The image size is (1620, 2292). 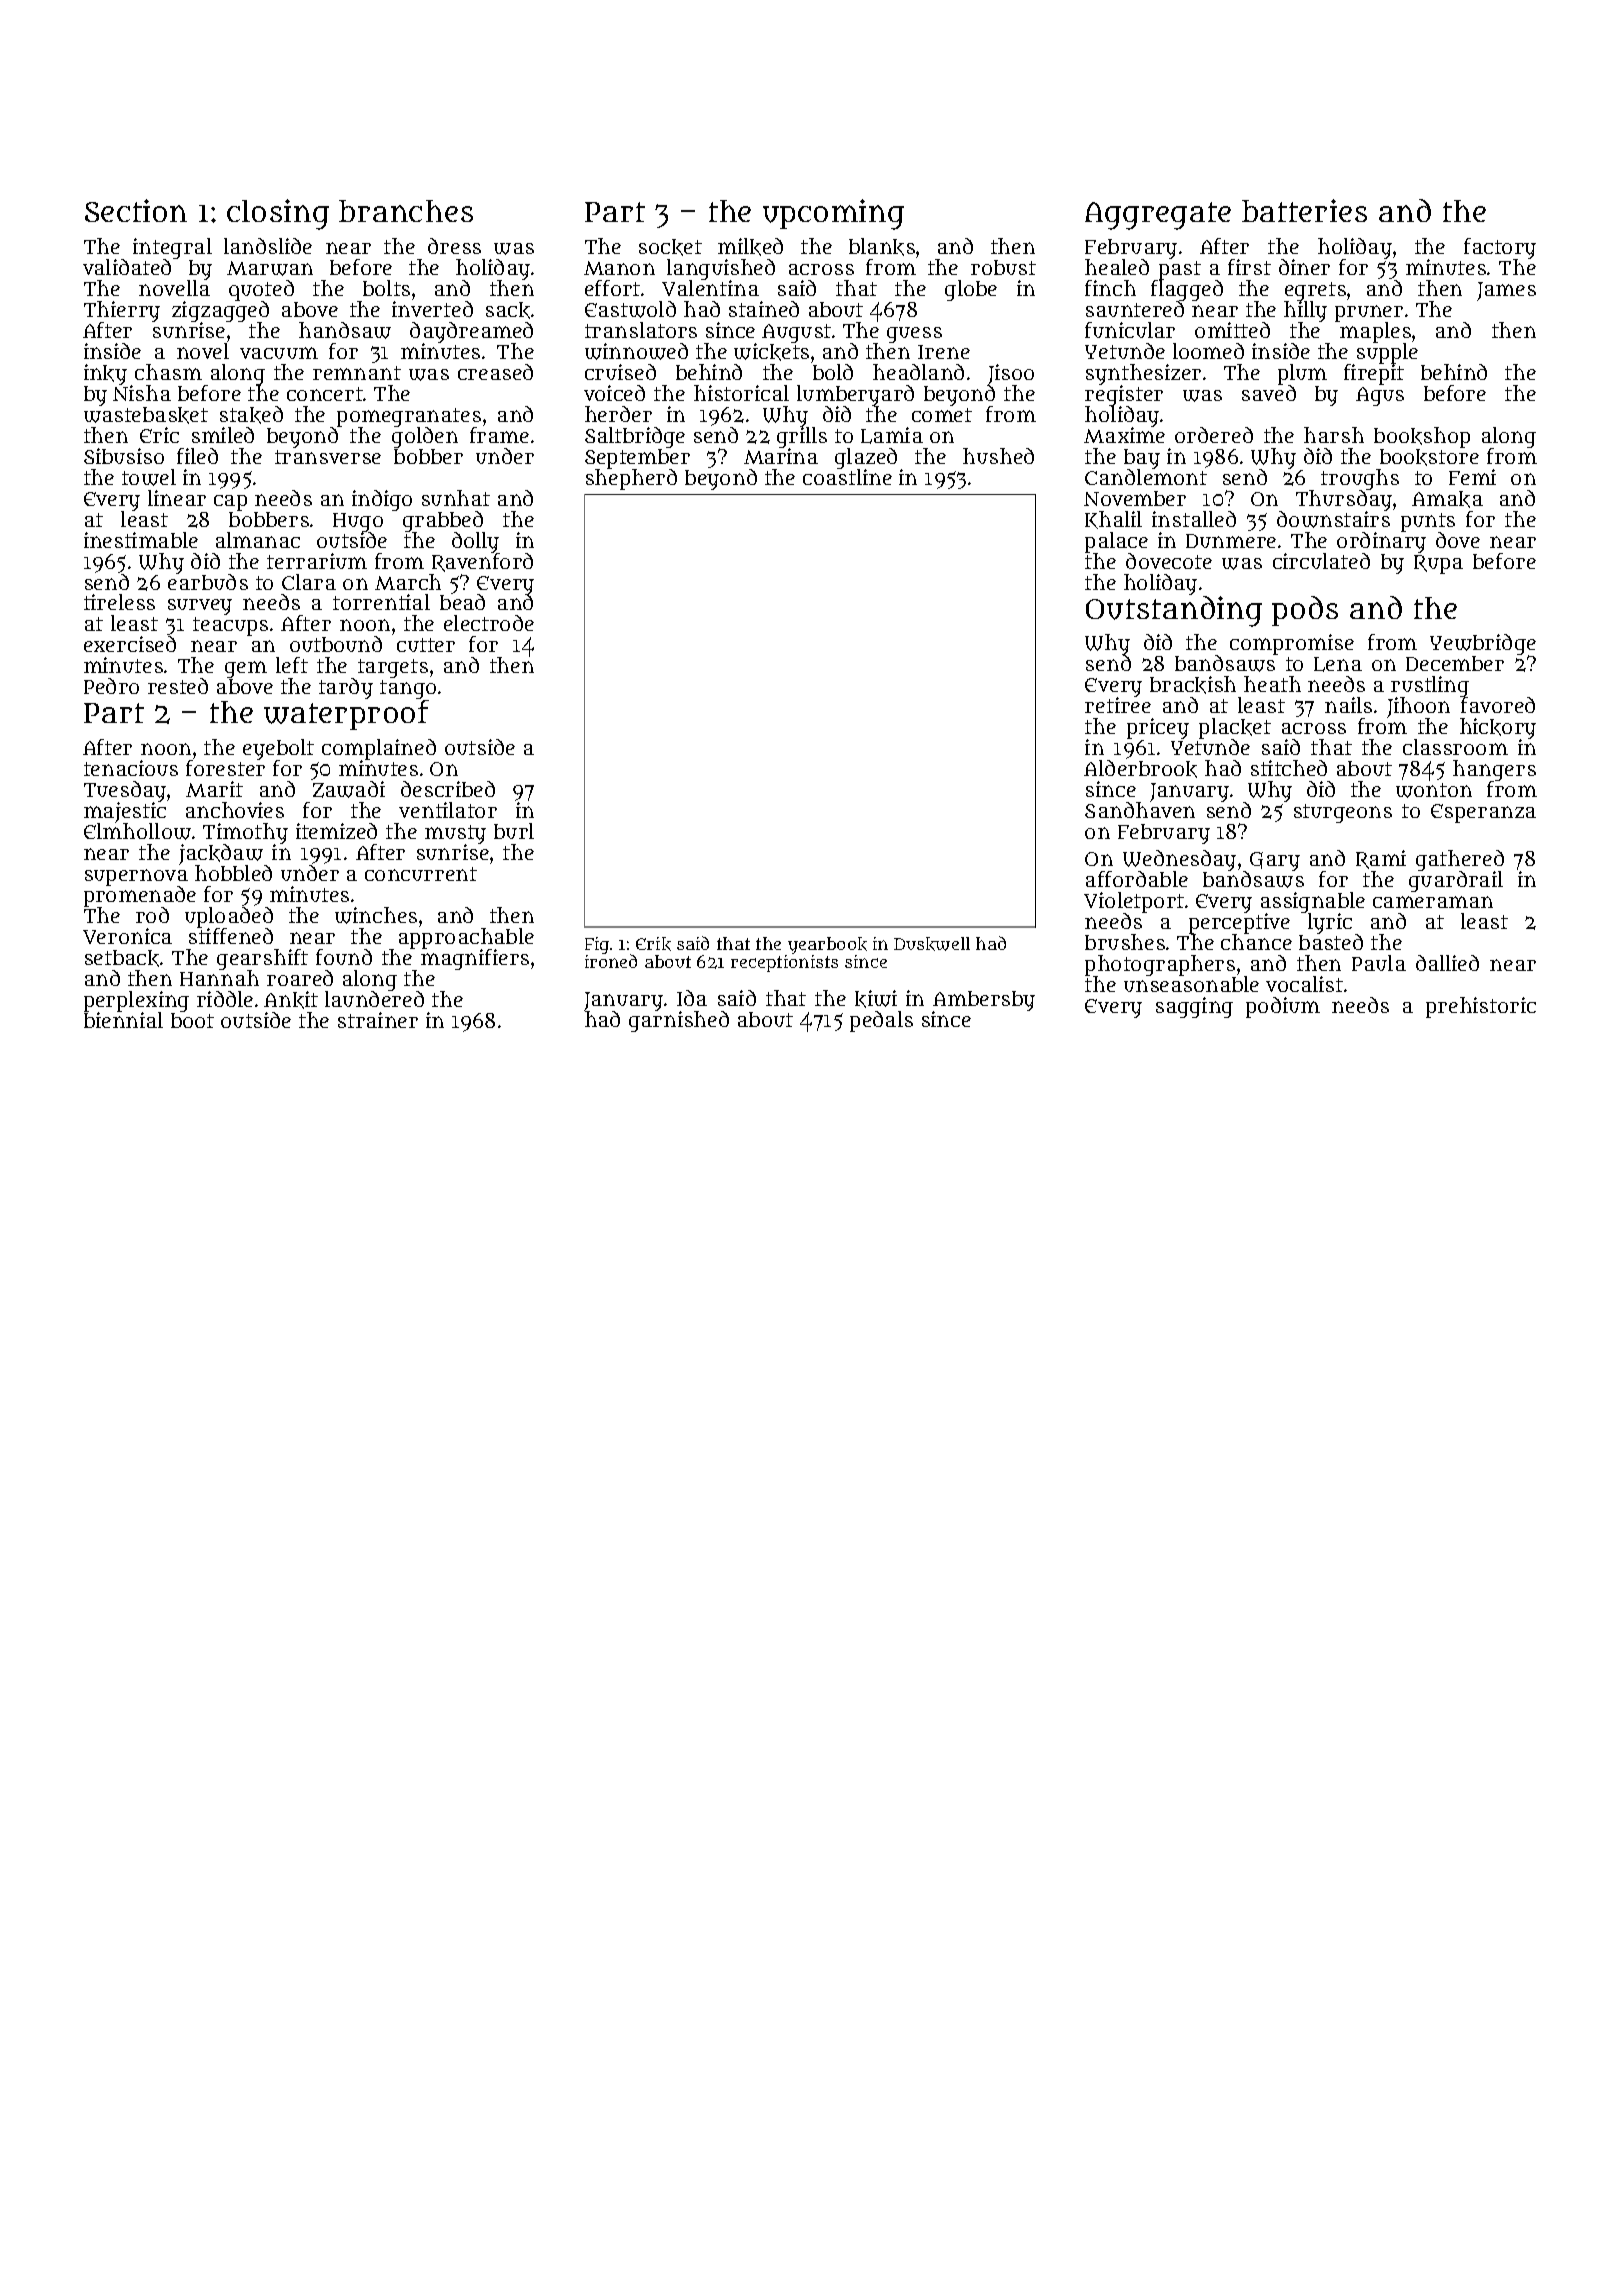 What do you see at coordinates (636, 351) in the screenshot?
I see `winnowed` at bounding box center [636, 351].
